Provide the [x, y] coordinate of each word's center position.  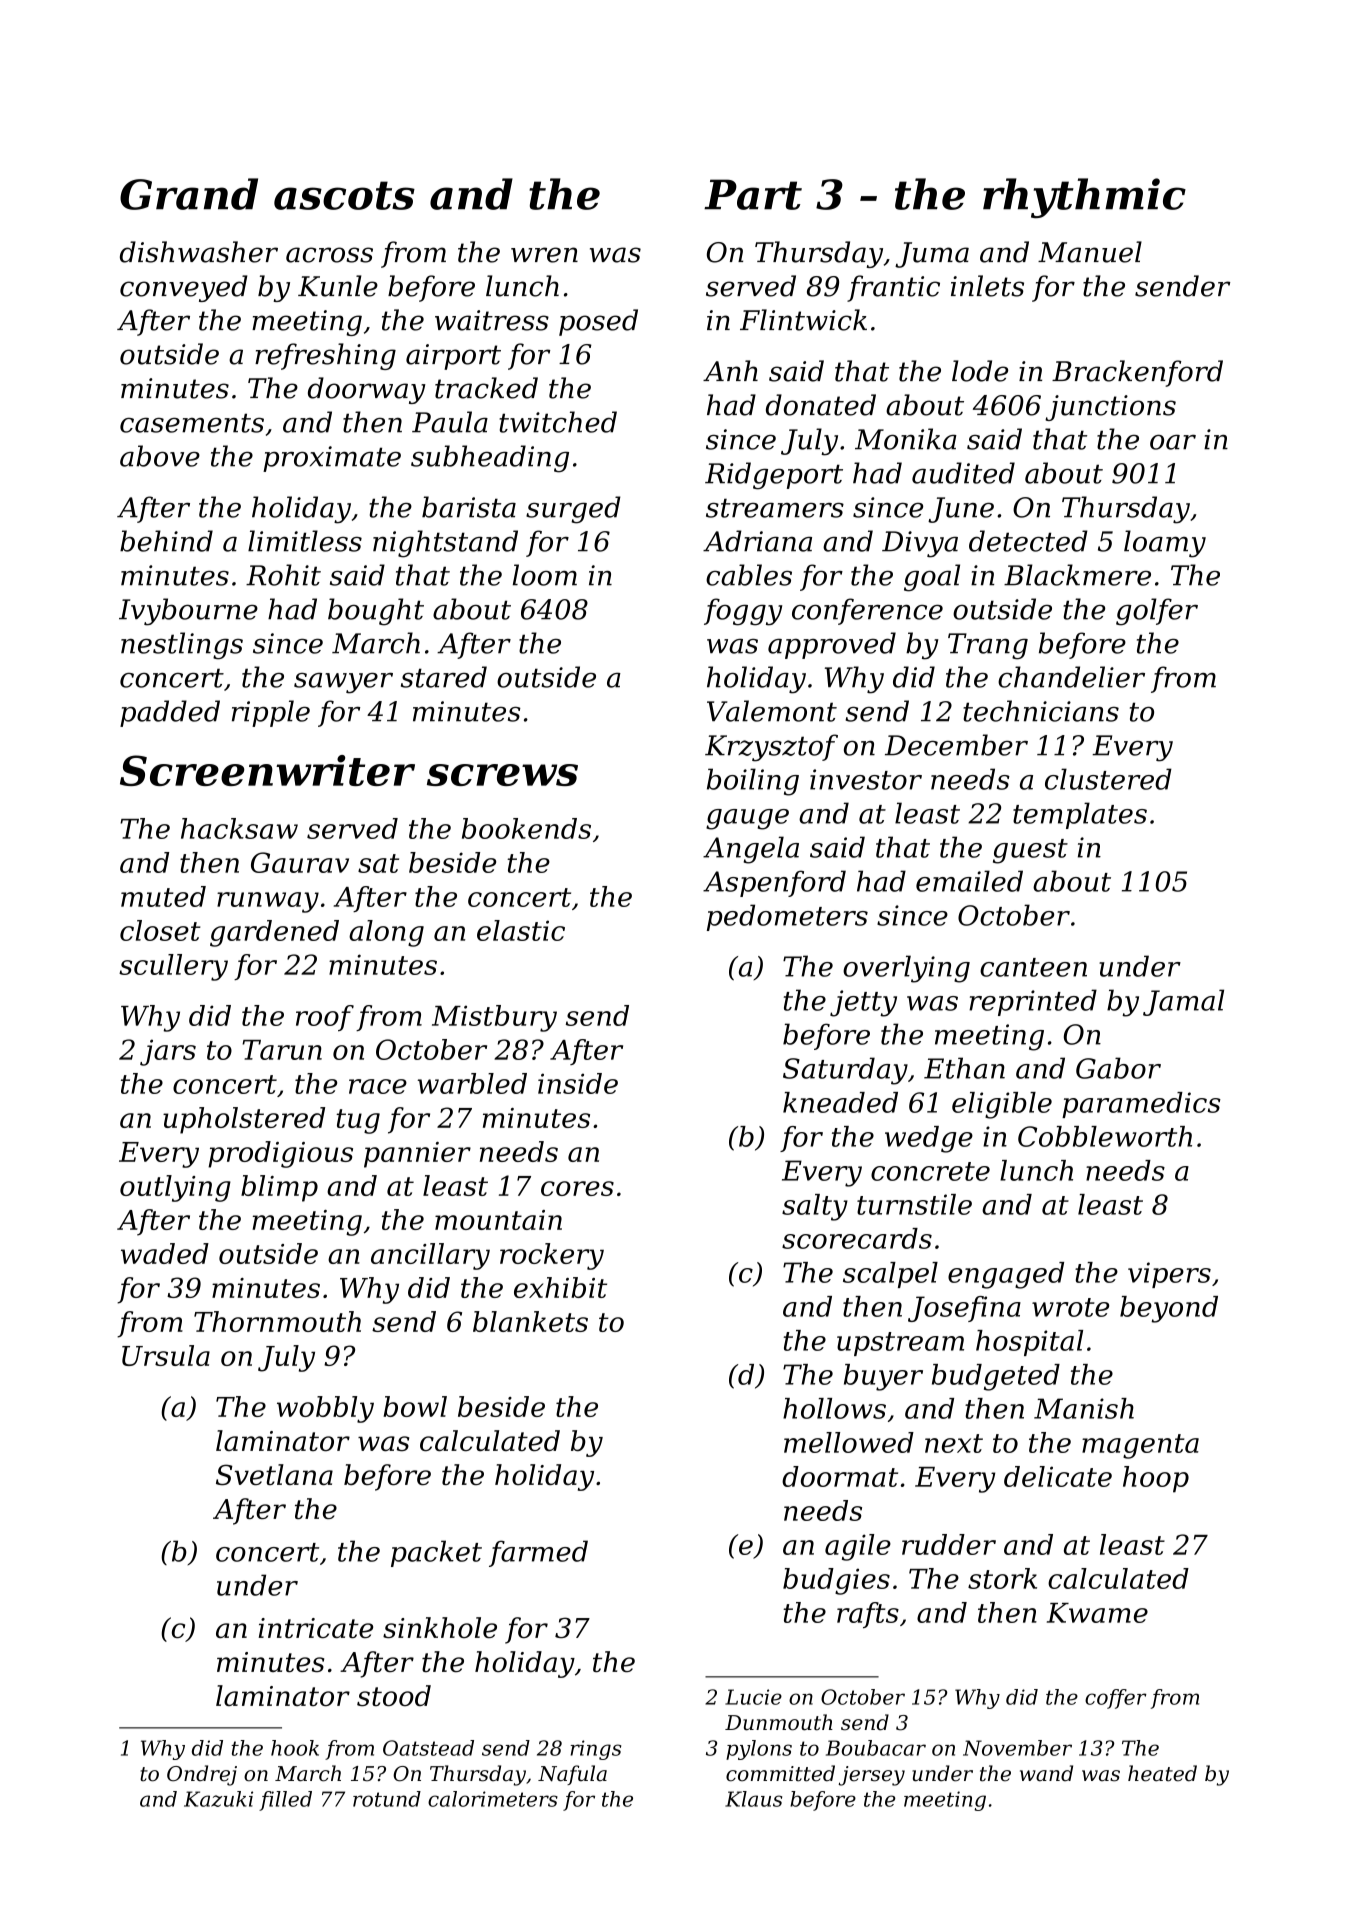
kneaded [840, 1102]
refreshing [325, 356]
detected [1028, 541]
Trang [988, 646]
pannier [417, 1155]
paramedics [1141, 1105]
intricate [316, 1628]
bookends [526, 828]
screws [502, 775]
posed [598, 322]
